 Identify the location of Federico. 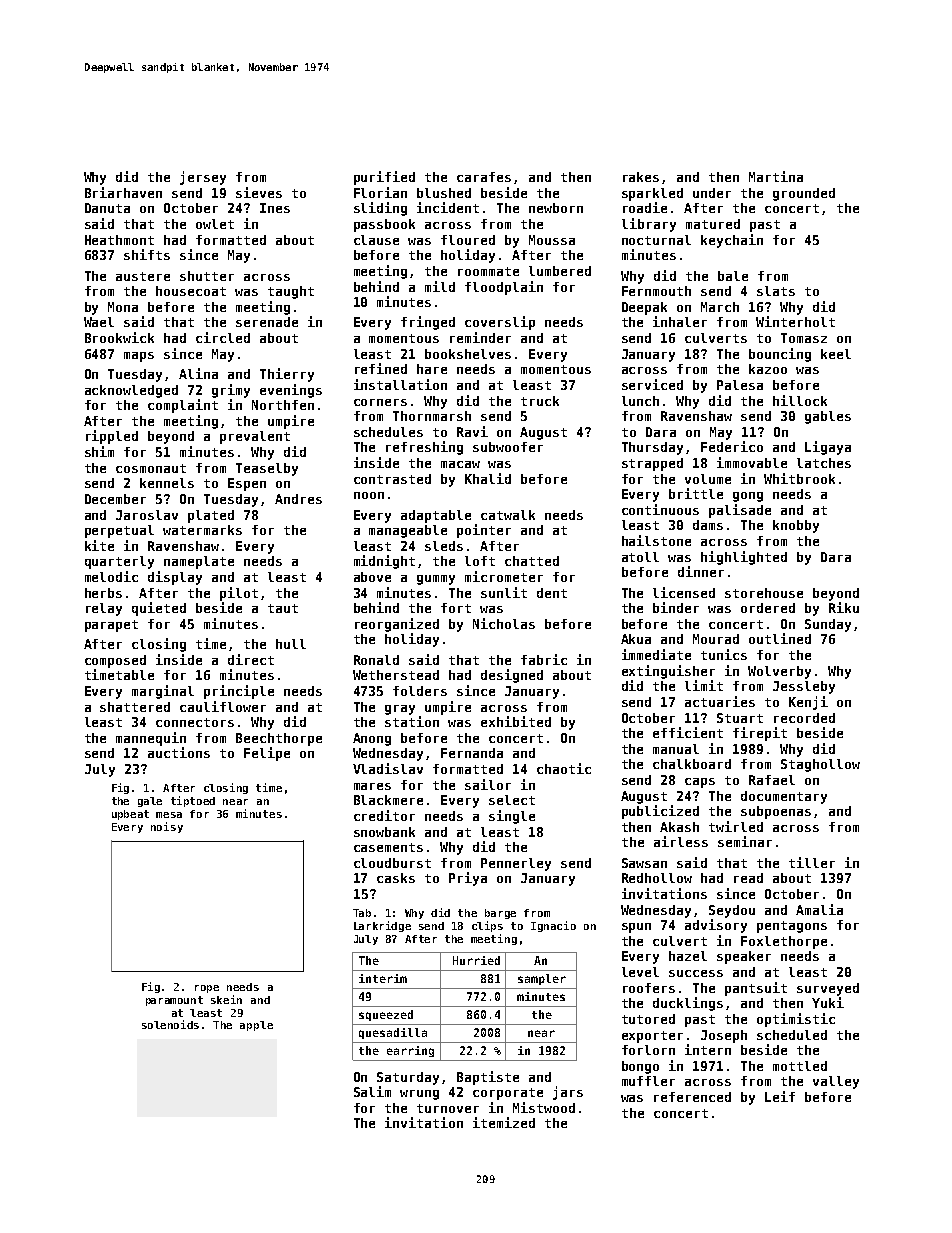
(732, 446).
